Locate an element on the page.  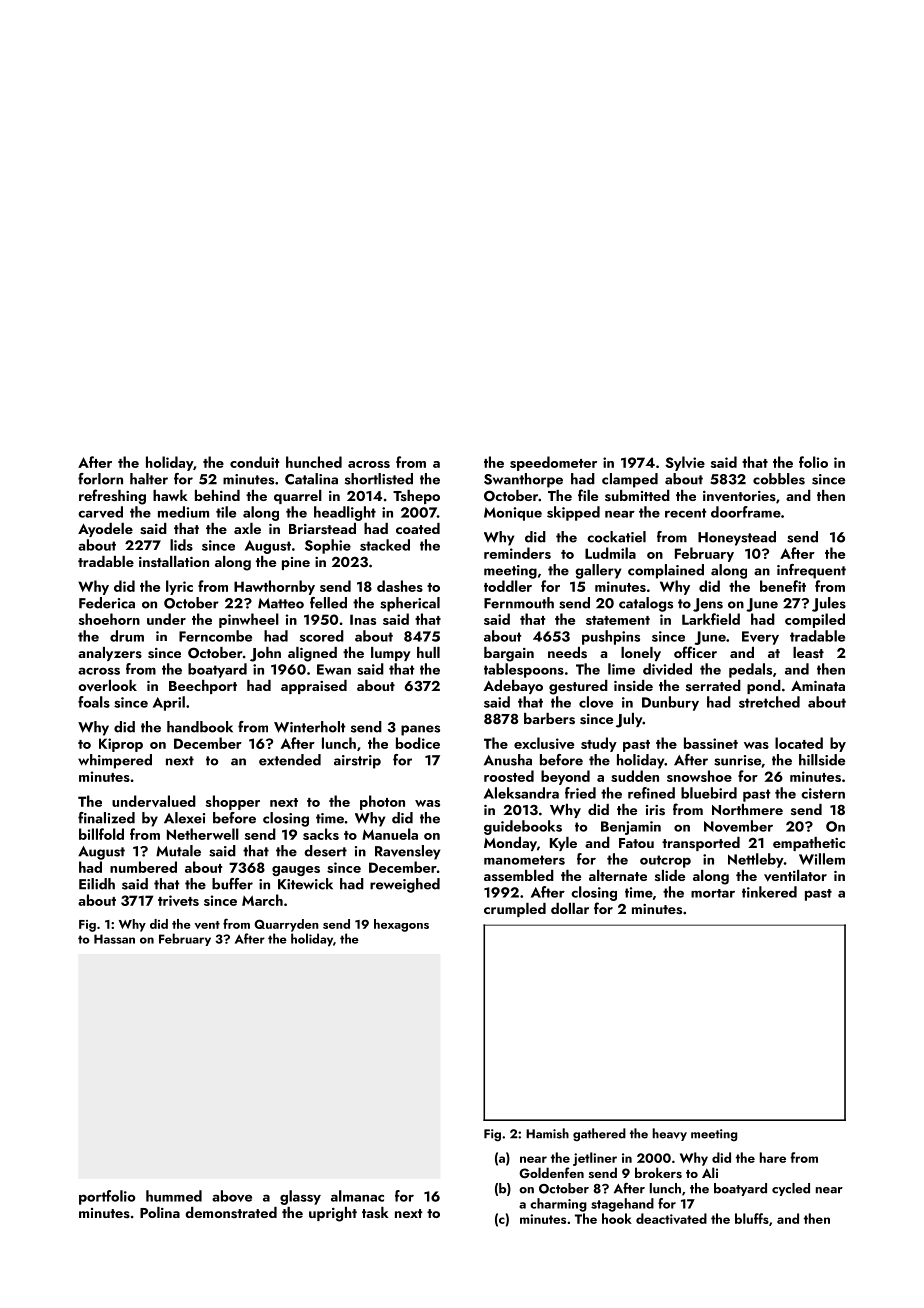
sacks is located at coordinates (321, 834).
